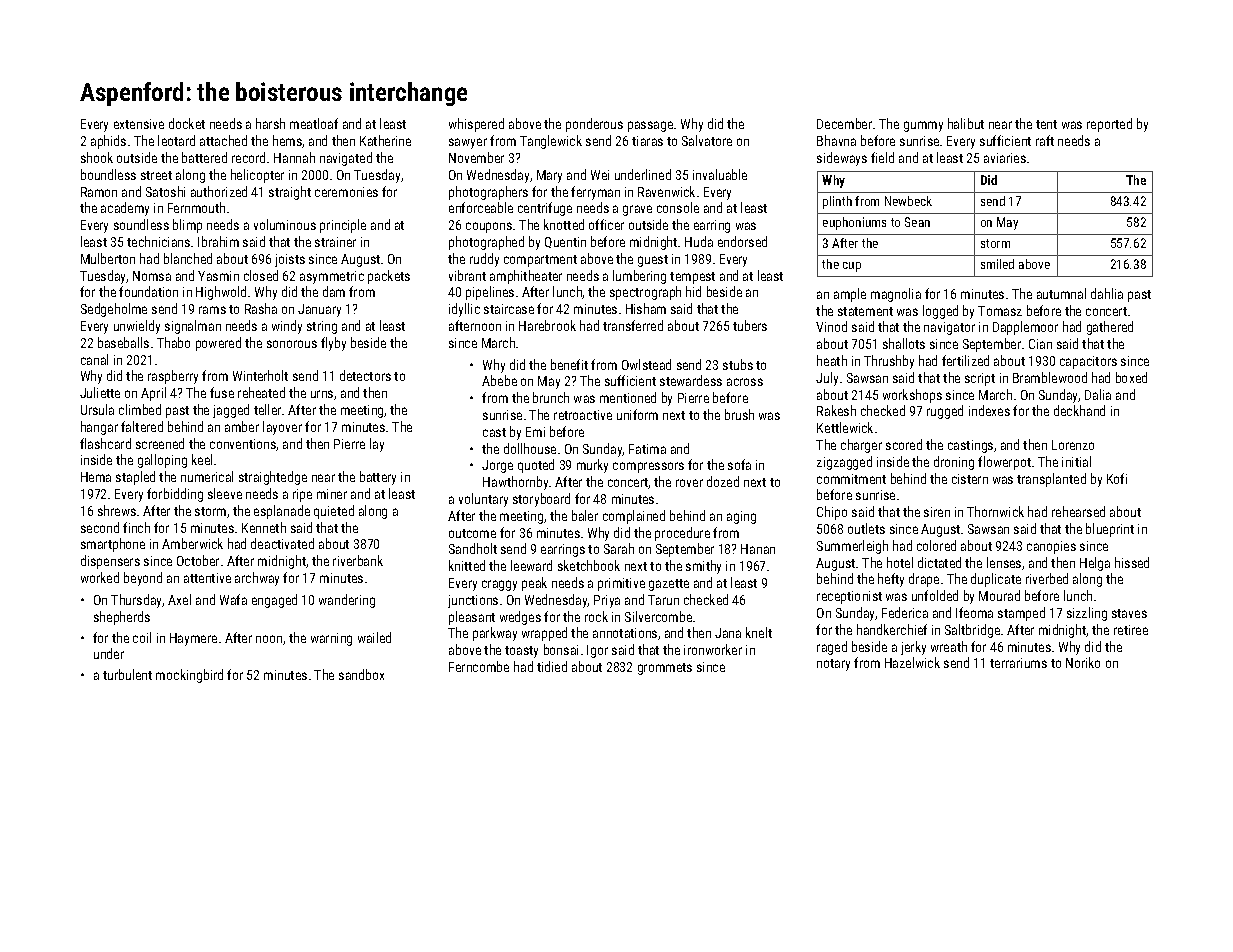  Describe the element at coordinates (665, 669) in the screenshot. I see `grommets` at that location.
